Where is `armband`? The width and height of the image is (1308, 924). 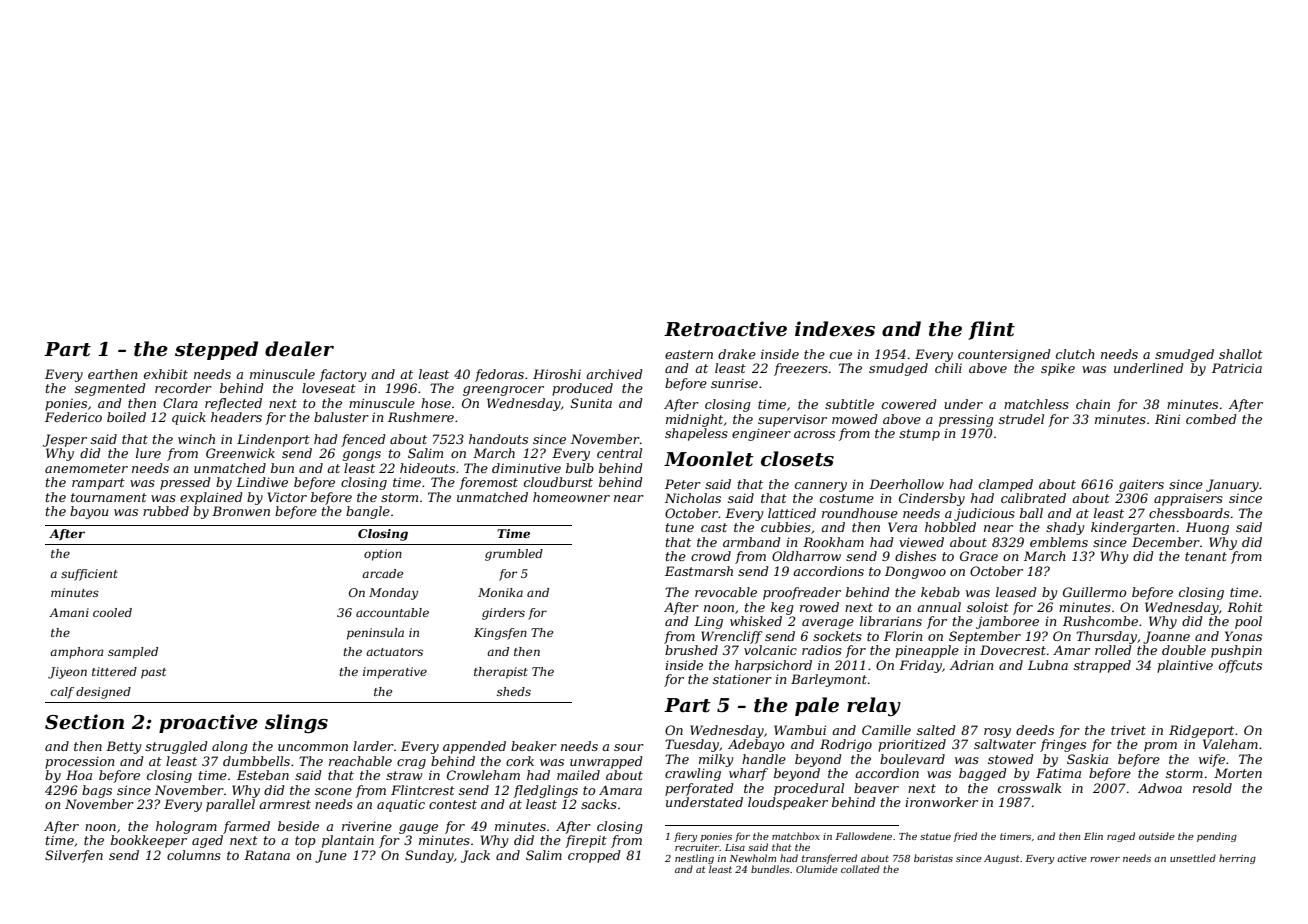
armband is located at coordinates (752, 542).
